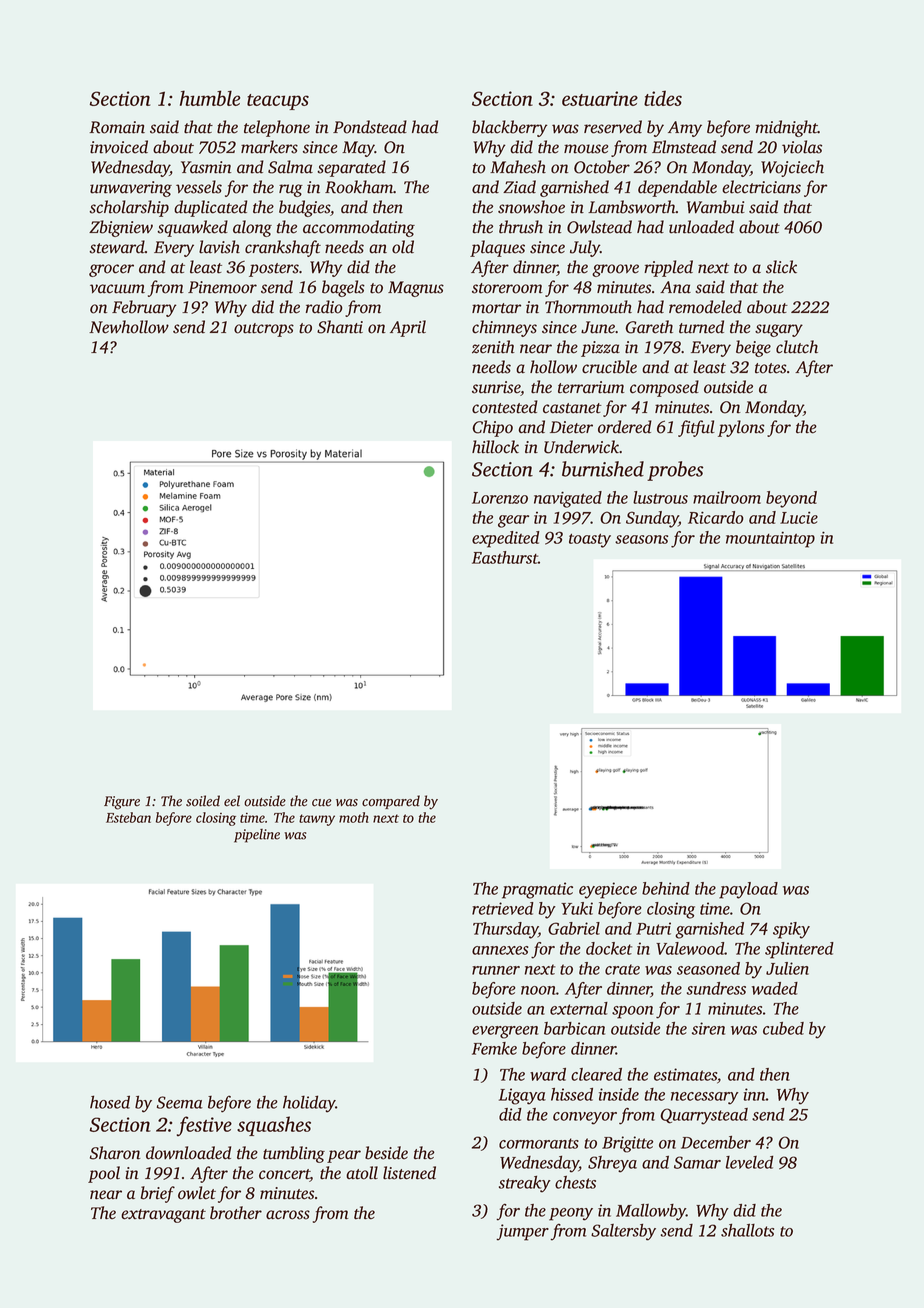 This document has width=924, height=1308. What do you see at coordinates (370, 127) in the document?
I see `Pondstead` at bounding box center [370, 127].
